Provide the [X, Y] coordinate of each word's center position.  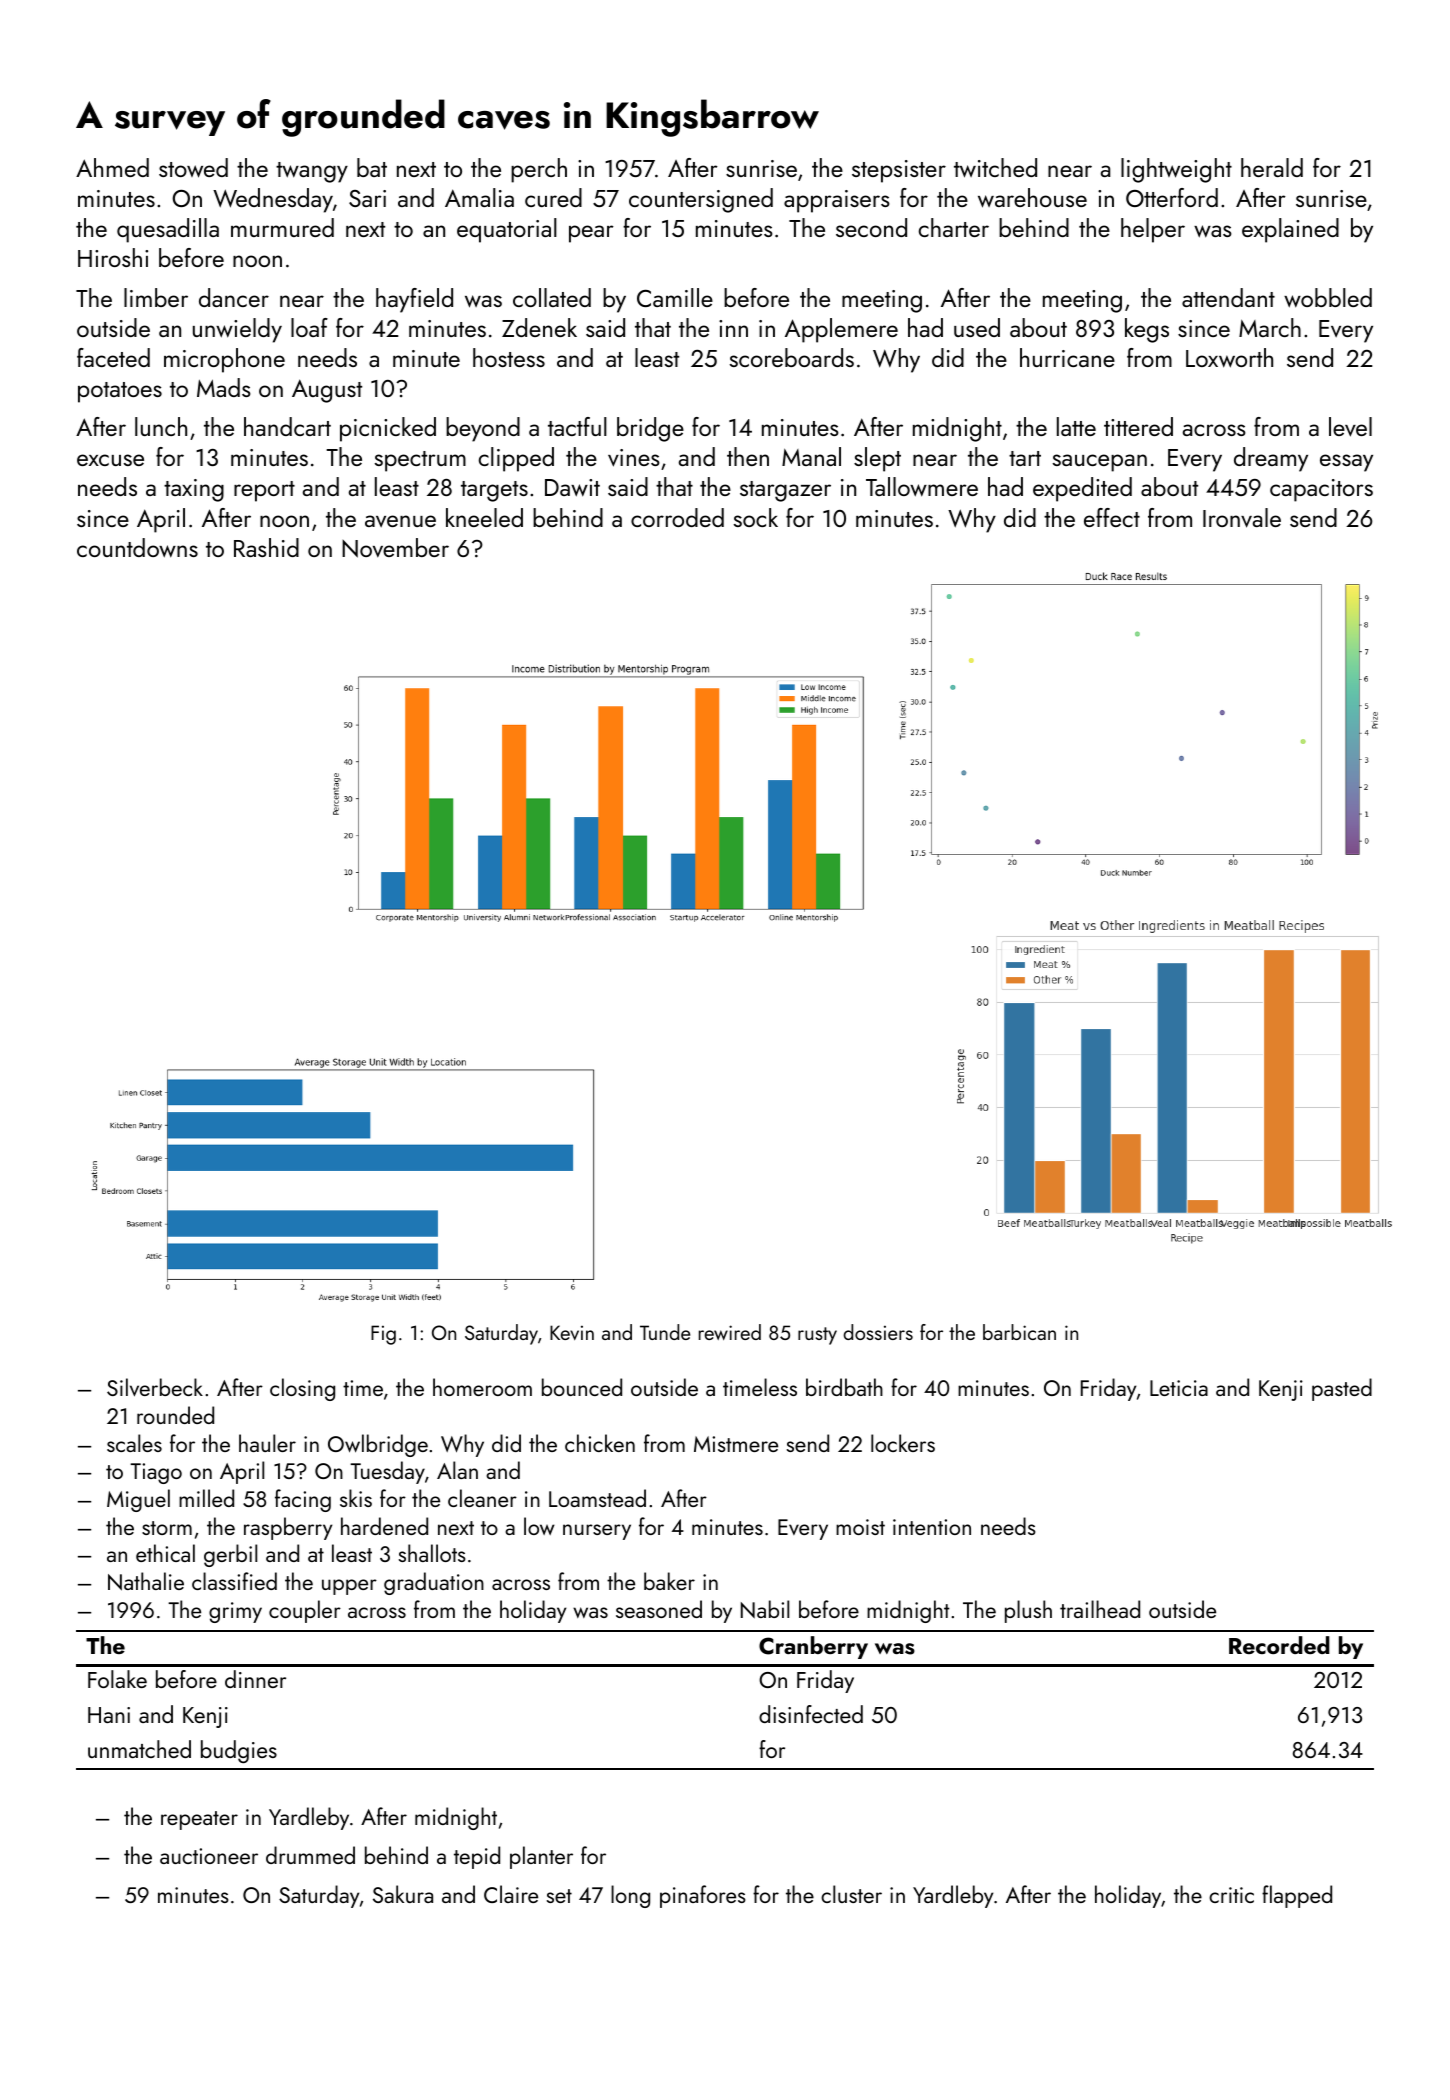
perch [539, 170]
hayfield [414, 300]
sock [756, 517]
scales [134, 1443]
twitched [995, 168]
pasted [1342, 1389]
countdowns [137, 548]
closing [302, 1389]
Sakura [403, 1894]
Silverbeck [155, 1387]
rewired [730, 1332]
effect [1112, 517]
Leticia [1179, 1388]
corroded [677, 517]
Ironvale [1242, 518]
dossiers [878, 1332]
